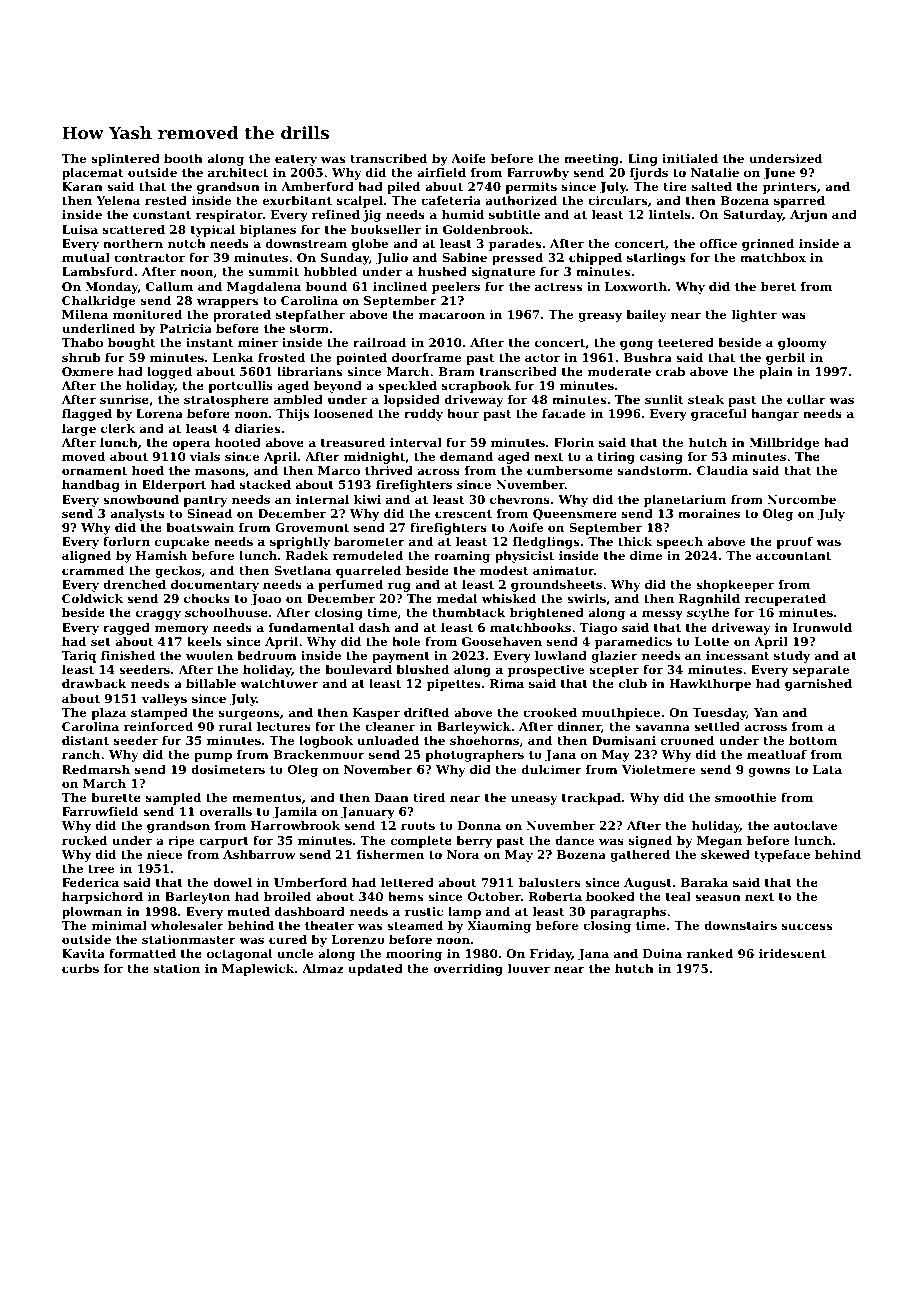  Describe the element at coordinates (709, 600) in the image. I see `Ragnhild` at that location.
